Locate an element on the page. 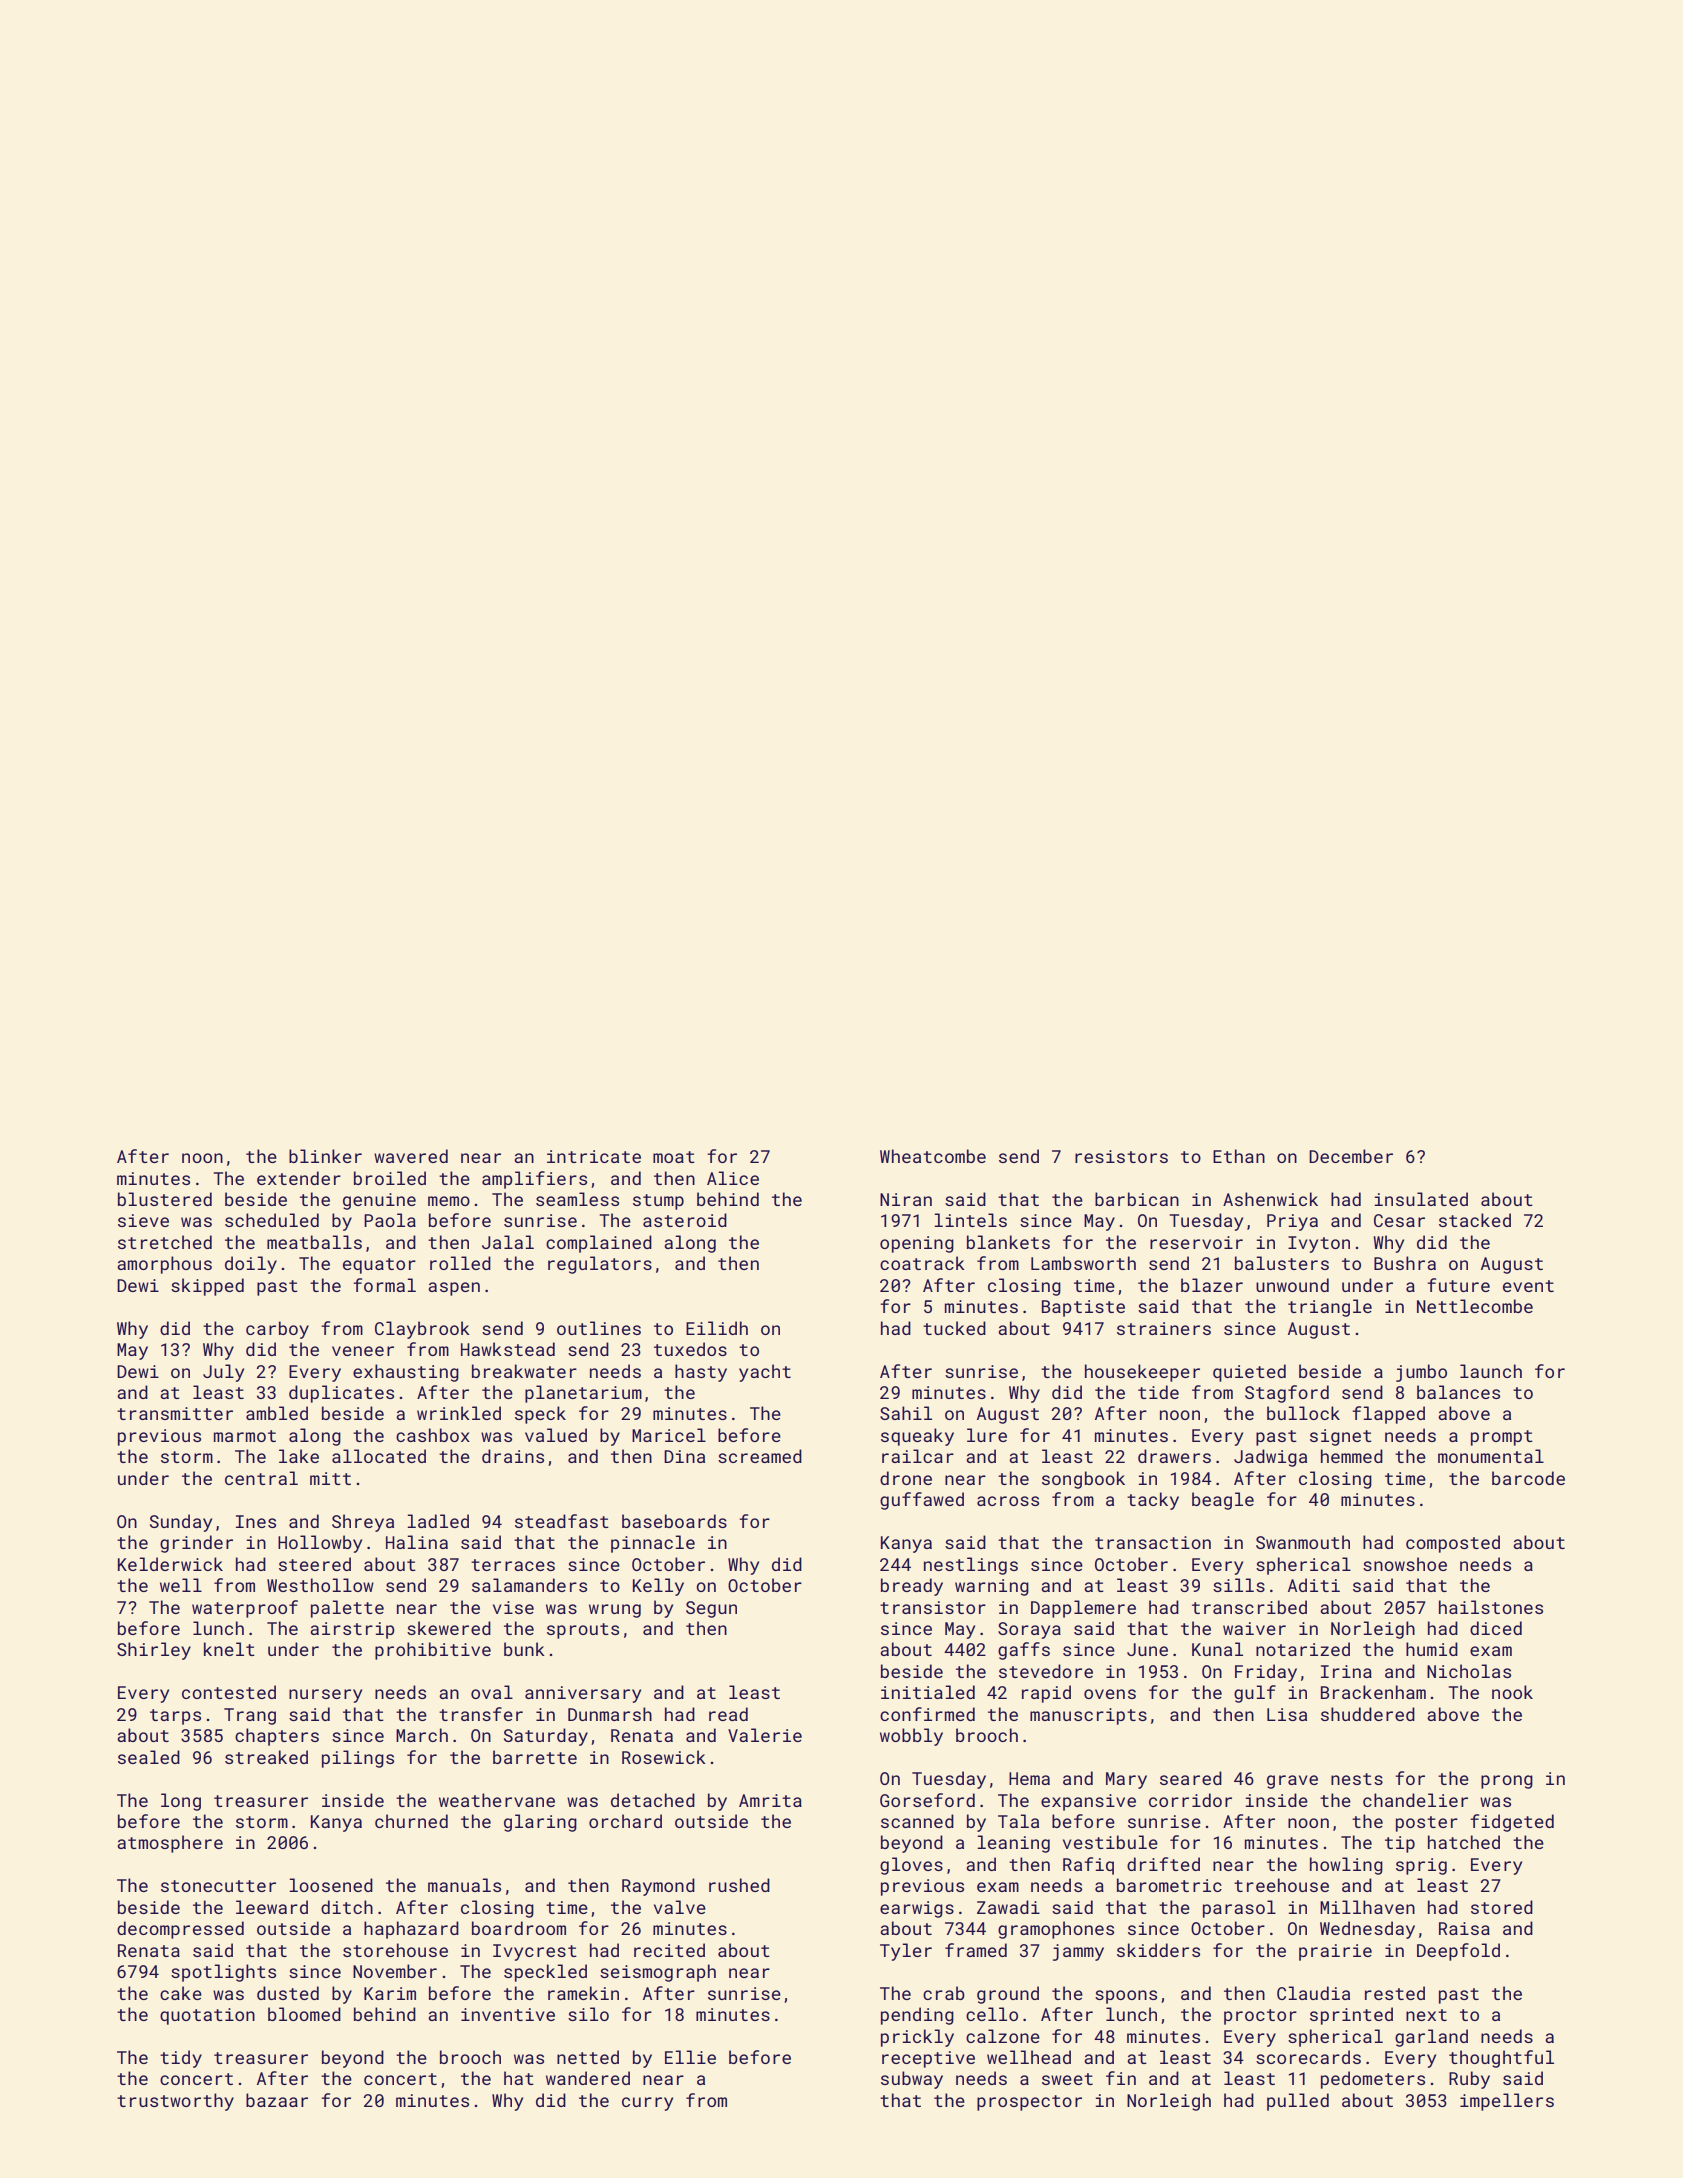  seamless is located at coordinates (577, 1199).
